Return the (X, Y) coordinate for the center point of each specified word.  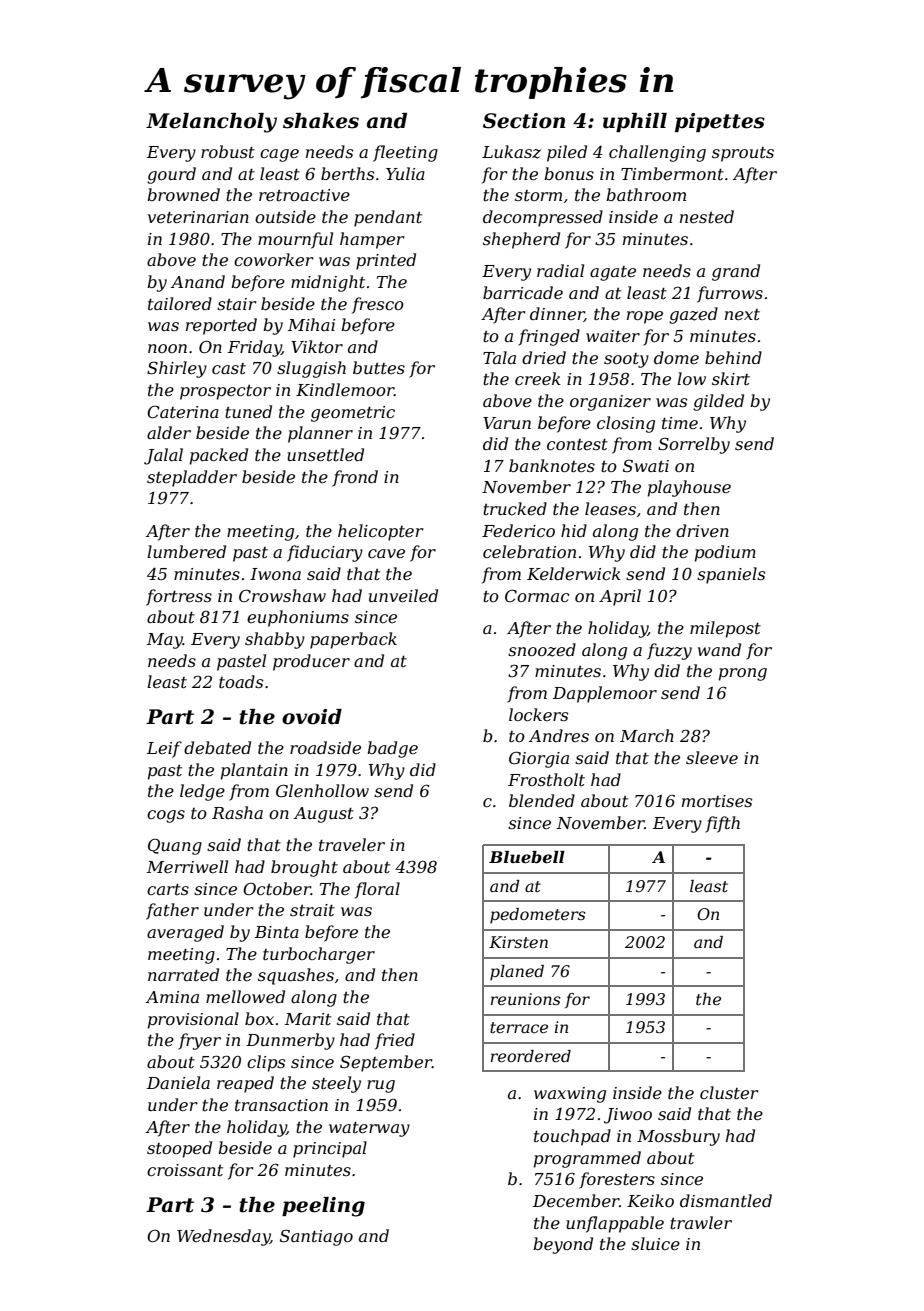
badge (392, 749)
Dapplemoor (605, 694)
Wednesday (223, 1237)
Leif (164, 749)
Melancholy (211, 123)
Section (524, 121)
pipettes (720, 122)
